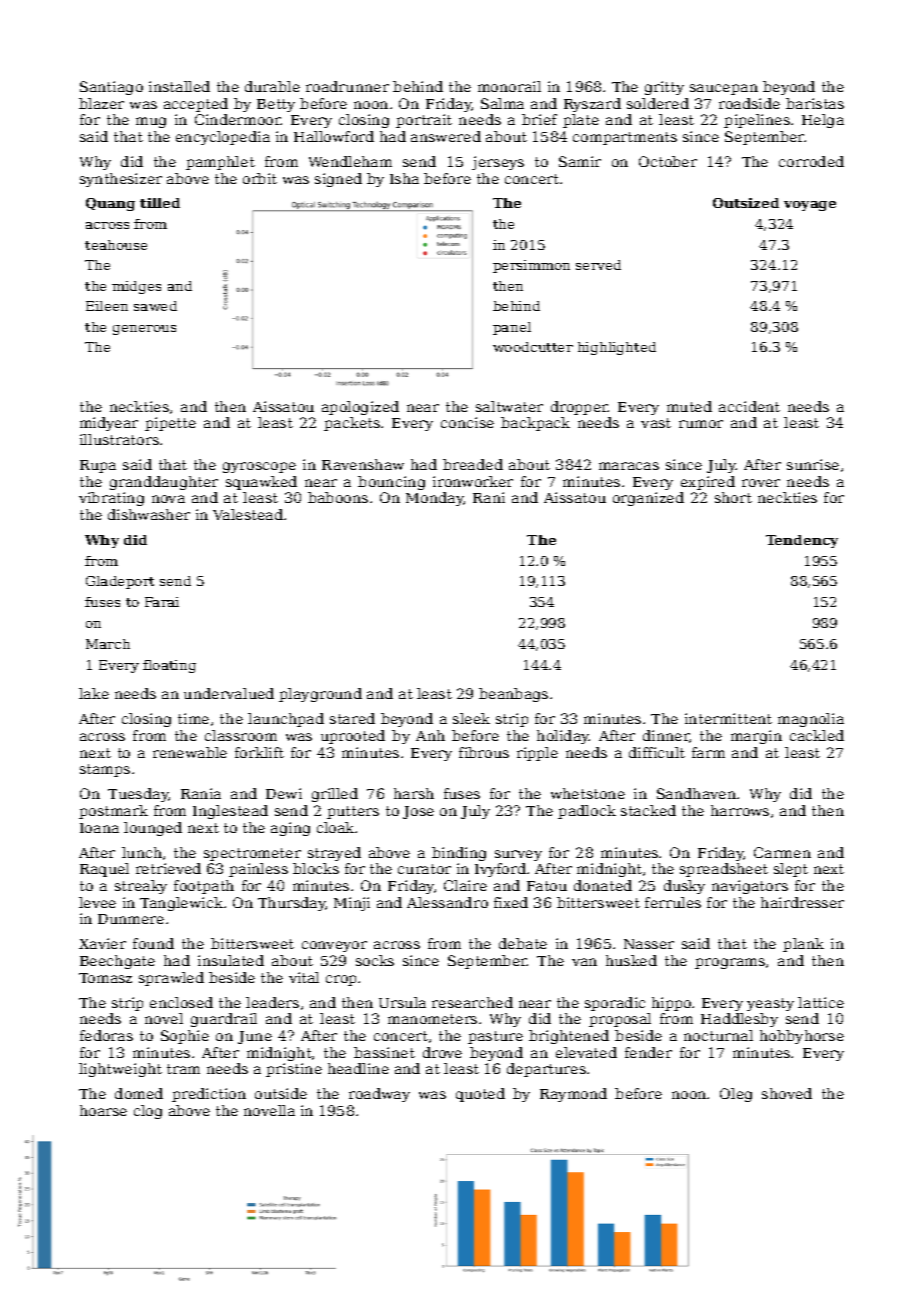 This document has height=1308, width=924. I want to click on researched, so click(472, 1002).
